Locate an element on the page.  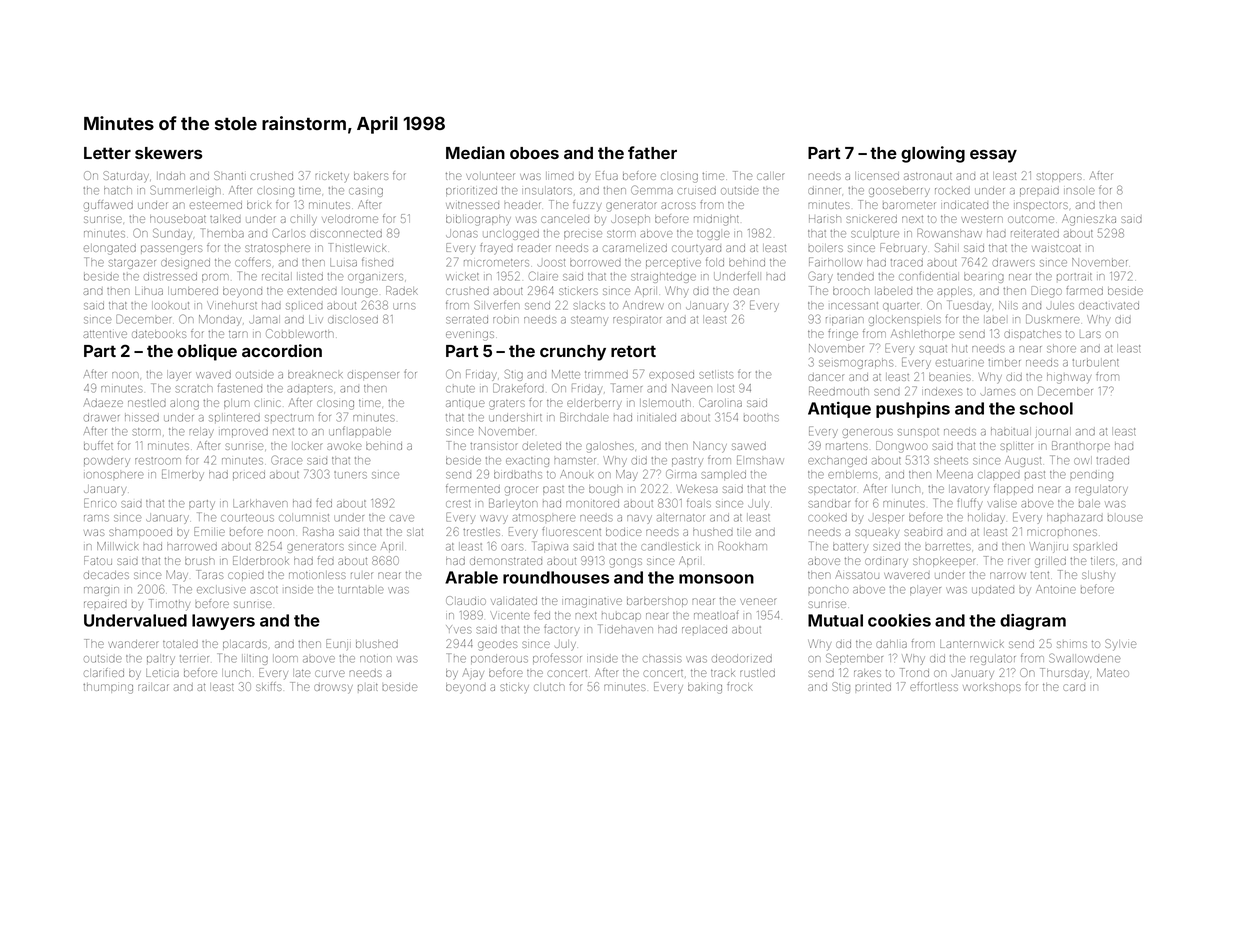
datebooks is located at coordinates (159, 334).
